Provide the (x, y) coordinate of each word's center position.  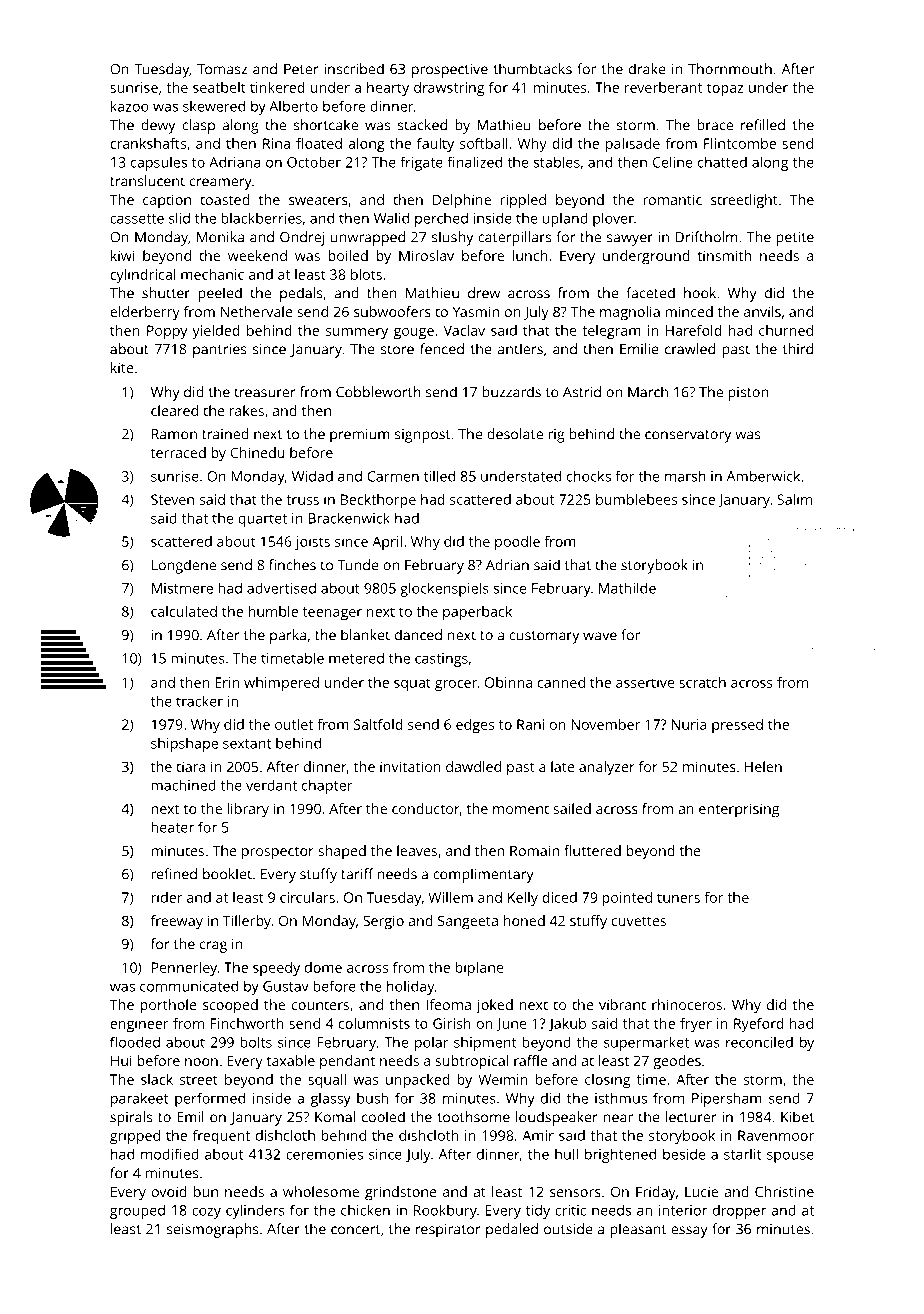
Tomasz (222, 69)
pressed (737, 726)
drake (647, 69)
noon (201, 1062)
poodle (517, 543)
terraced (178, 452)
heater (172, 827)
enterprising (739, 810)
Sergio (383, 922)
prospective (450, 71)
